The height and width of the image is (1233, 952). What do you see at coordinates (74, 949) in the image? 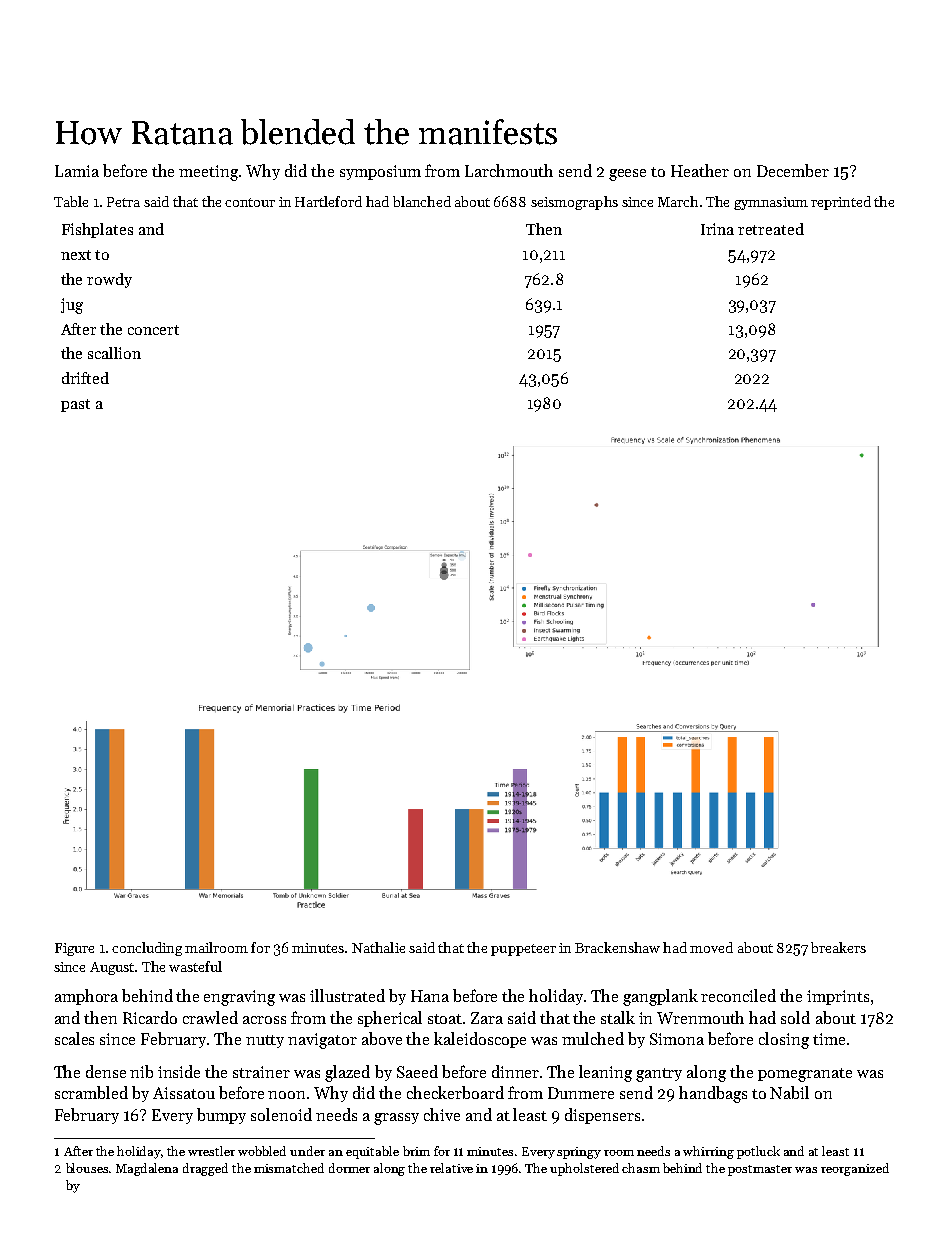
I see `Figure` at bounding box center [74, 949].
